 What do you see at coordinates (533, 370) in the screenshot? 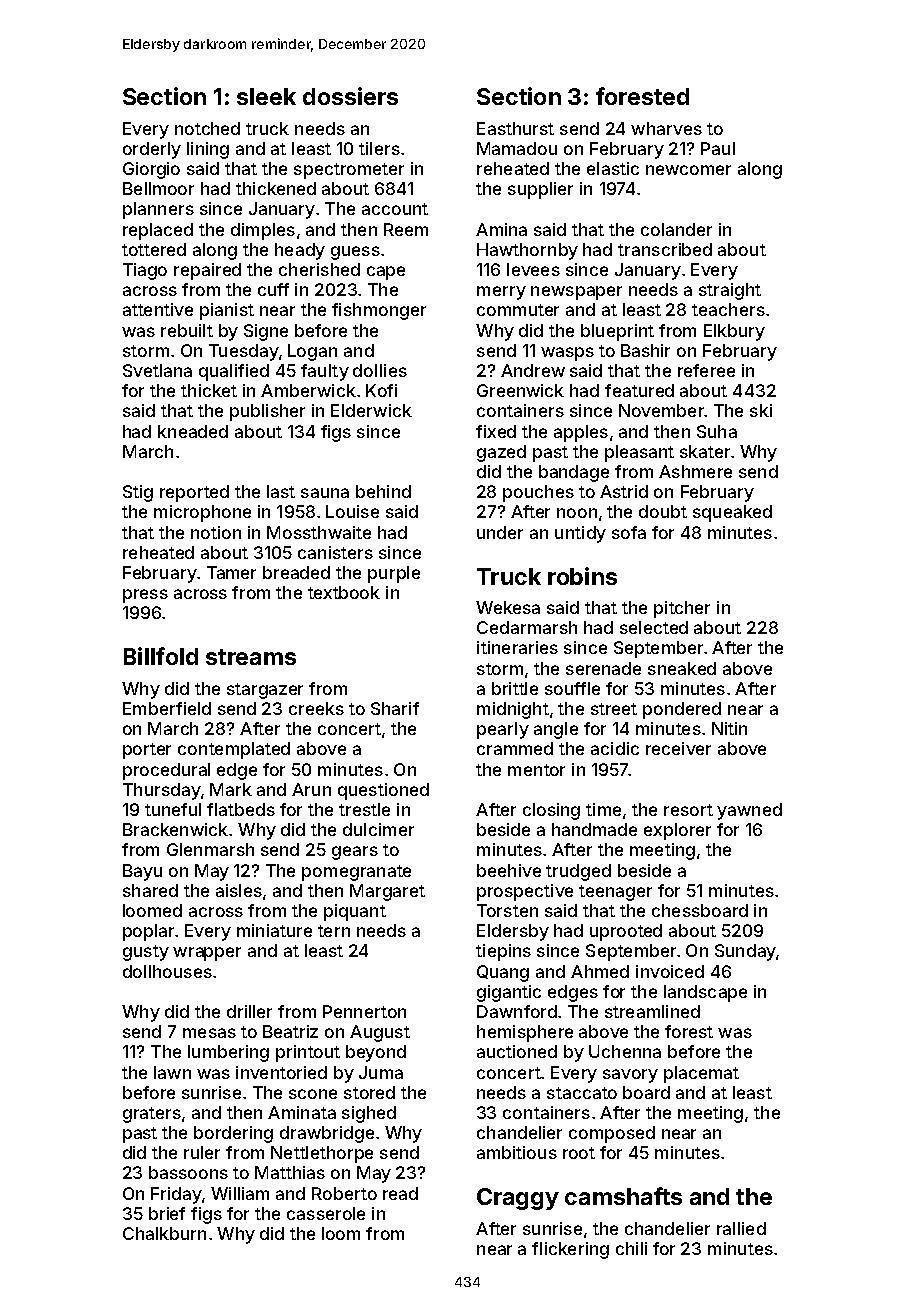
I see `Andrew` at bounding box center [533, 370].
